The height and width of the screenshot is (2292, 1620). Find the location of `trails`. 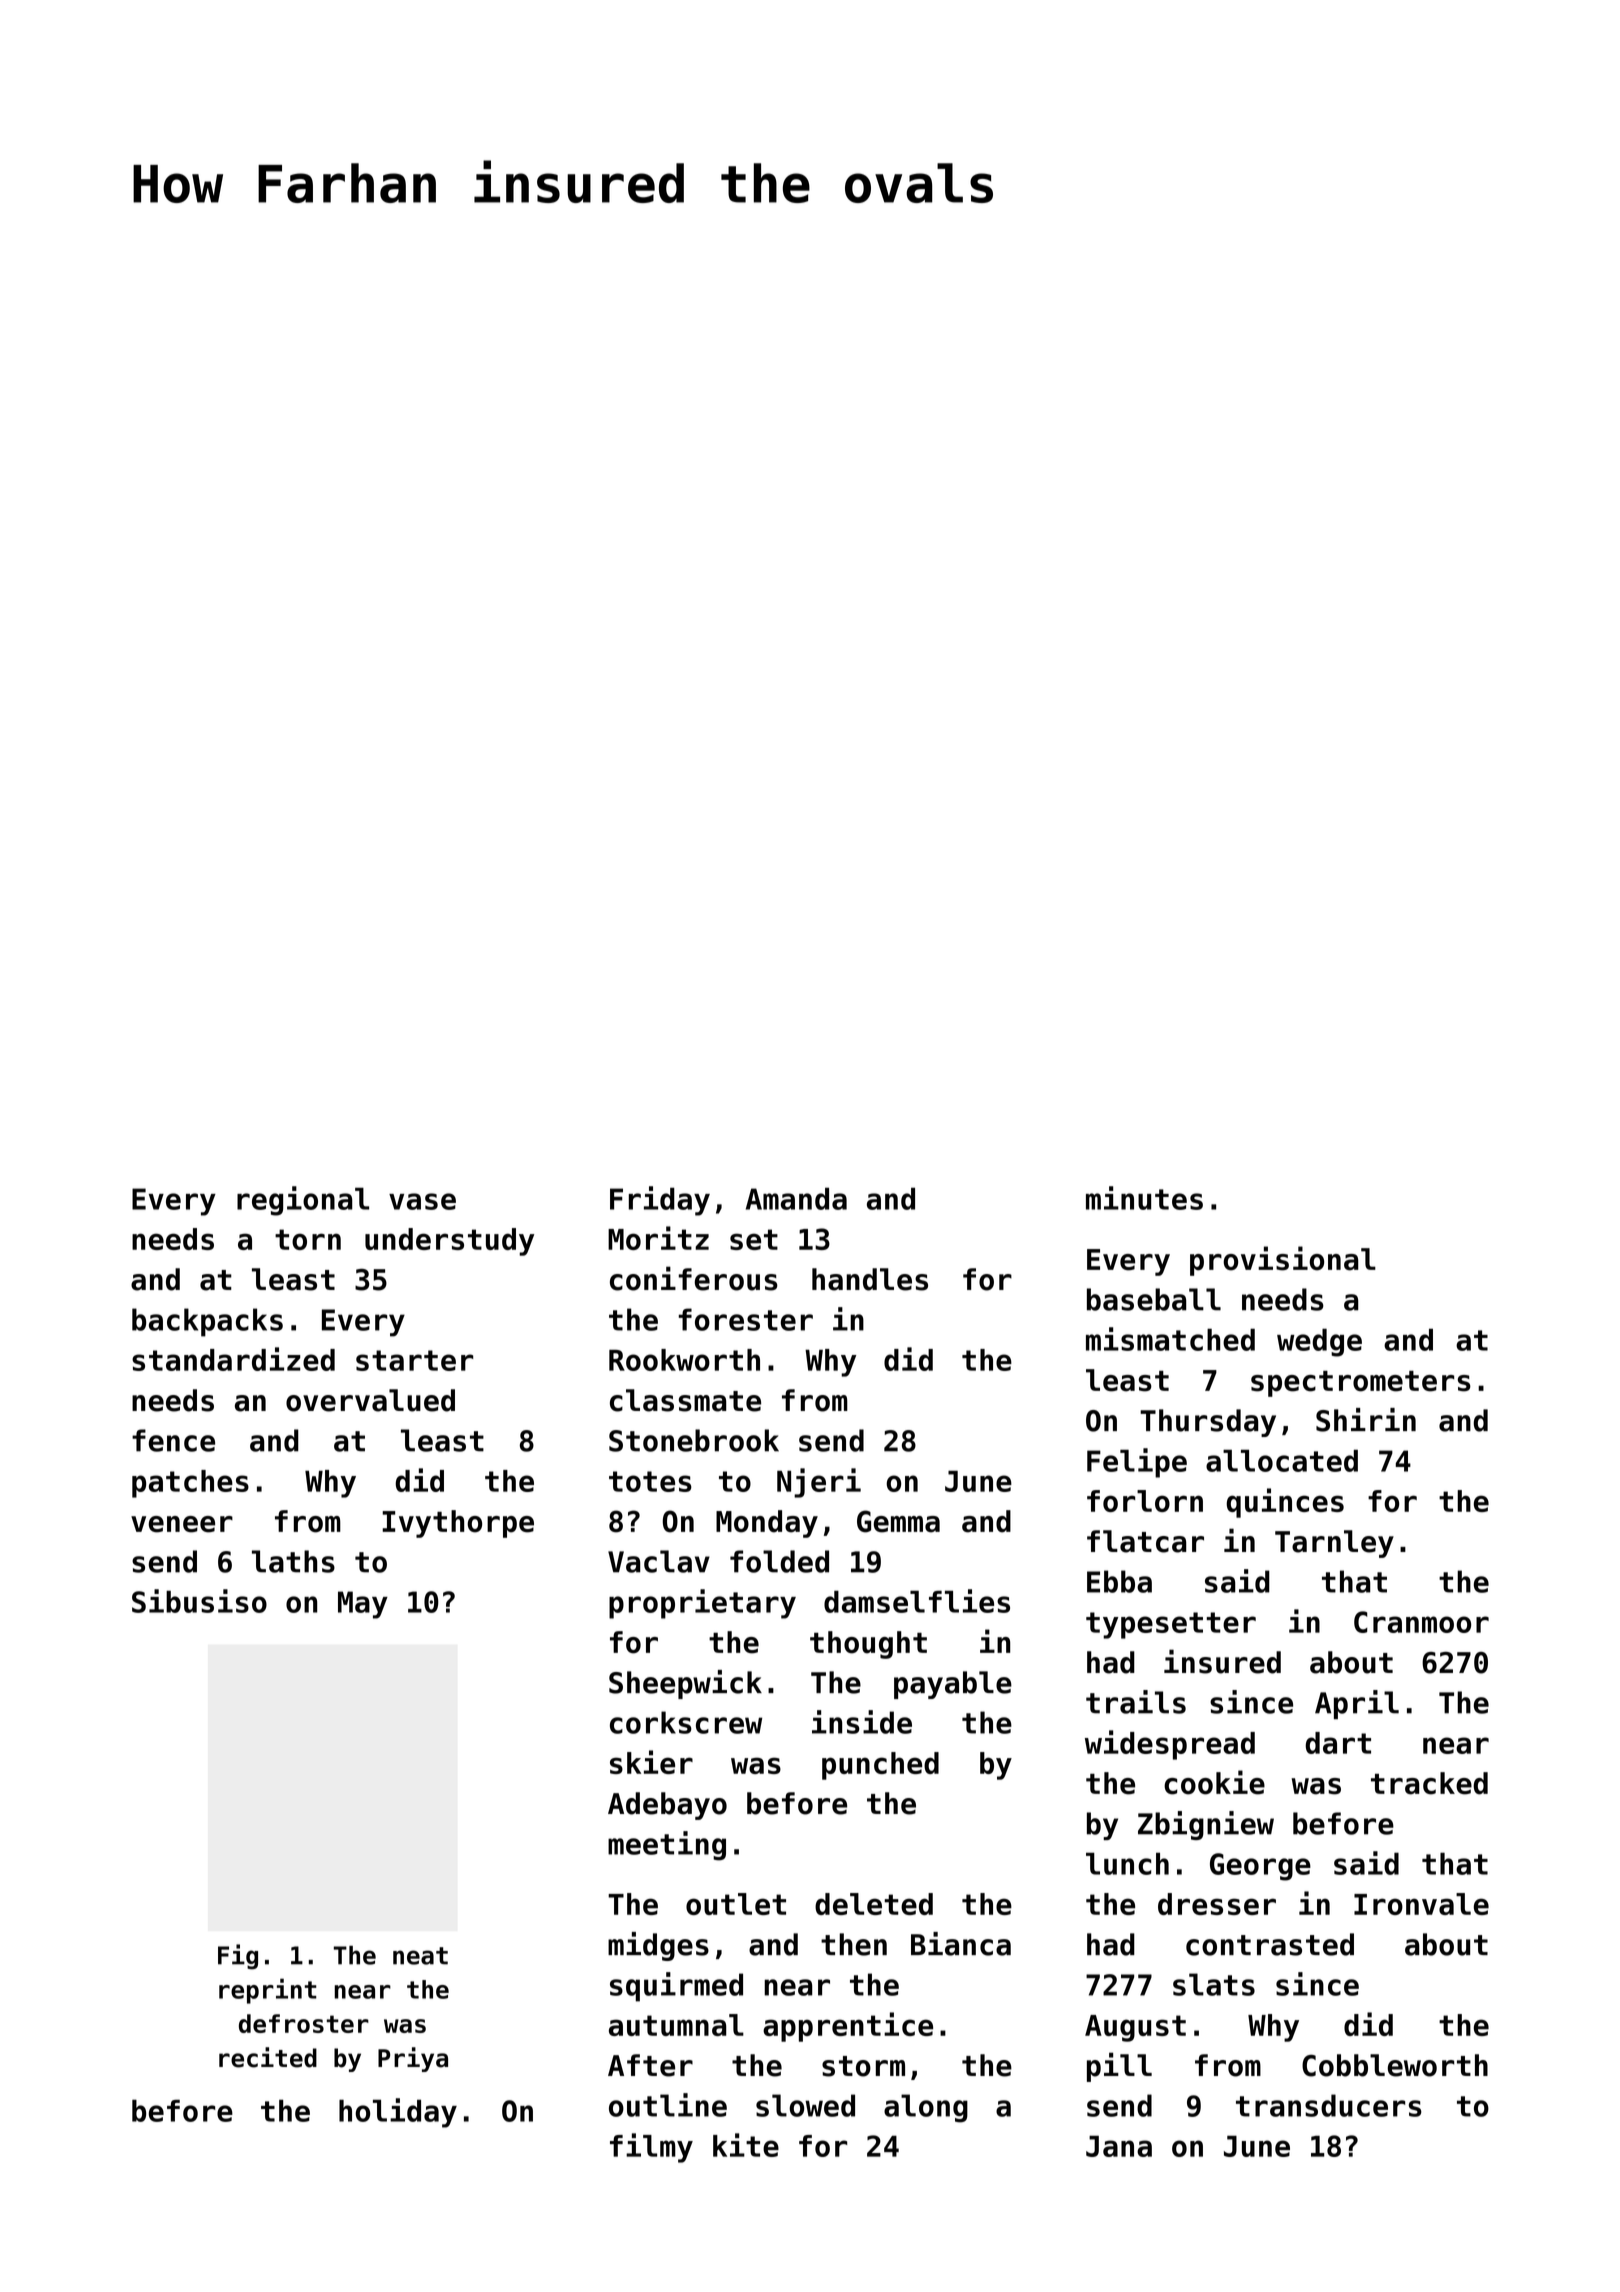

trails is located at coordinates (1136, 1702).
